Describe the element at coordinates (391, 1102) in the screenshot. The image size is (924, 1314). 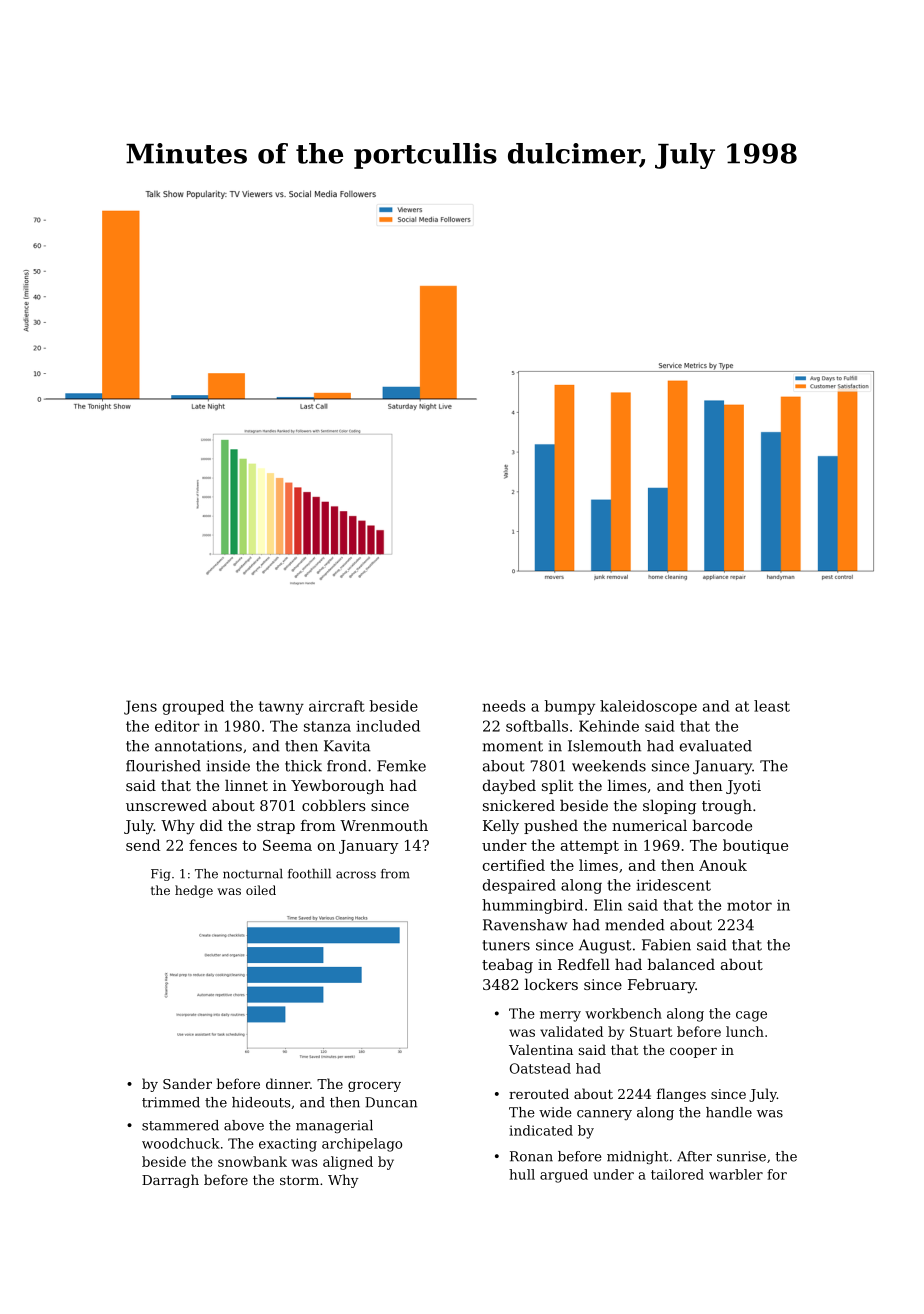
I see `Duncan` at that location.
